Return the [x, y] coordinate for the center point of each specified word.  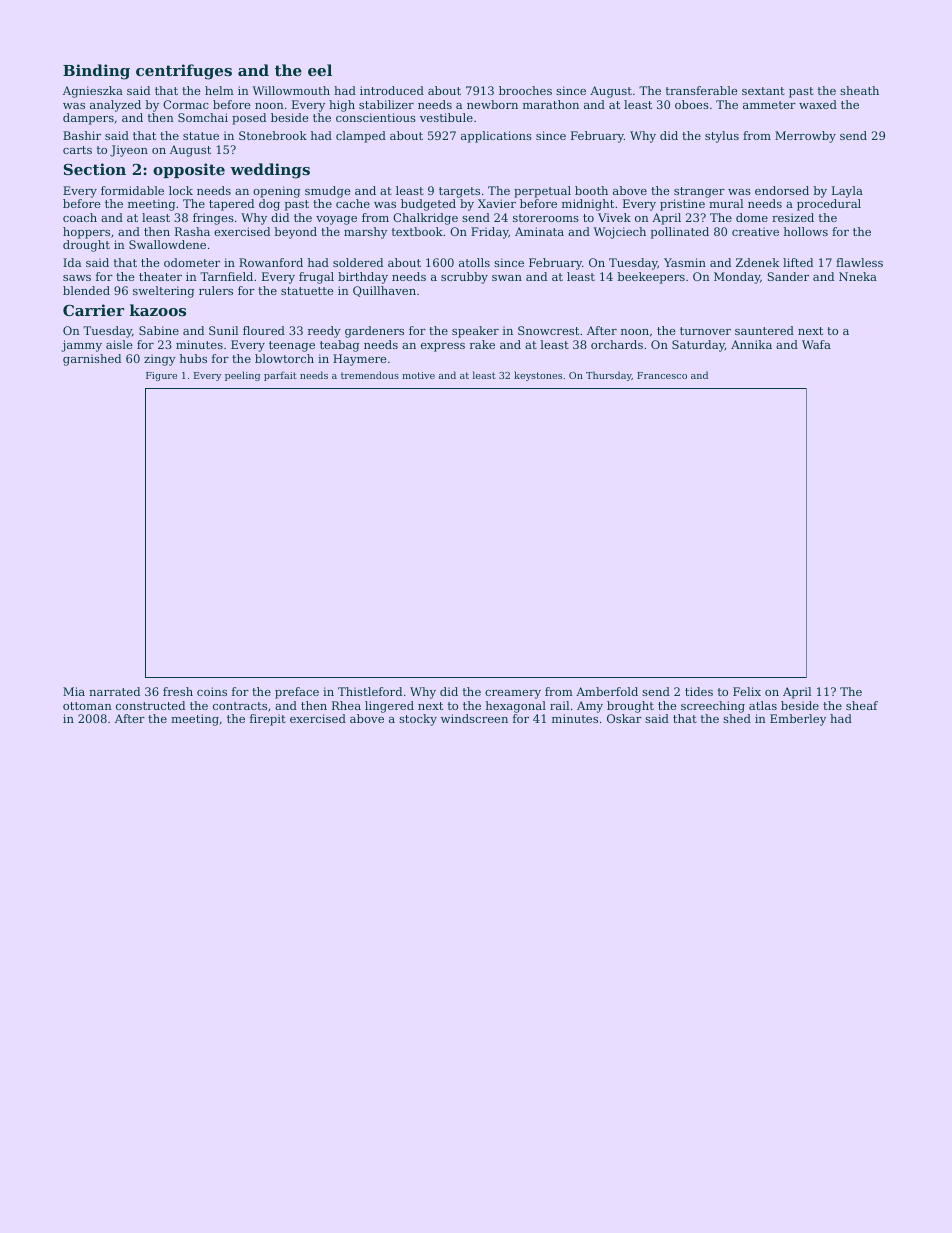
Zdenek [758, 262]
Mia [74, 691]
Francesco [662, 375]
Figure [161, 376]
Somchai [203, 117]
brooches [525, 90]
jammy [81, 346]
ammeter [769, 105]
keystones [538, 376]
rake [482, 344]
